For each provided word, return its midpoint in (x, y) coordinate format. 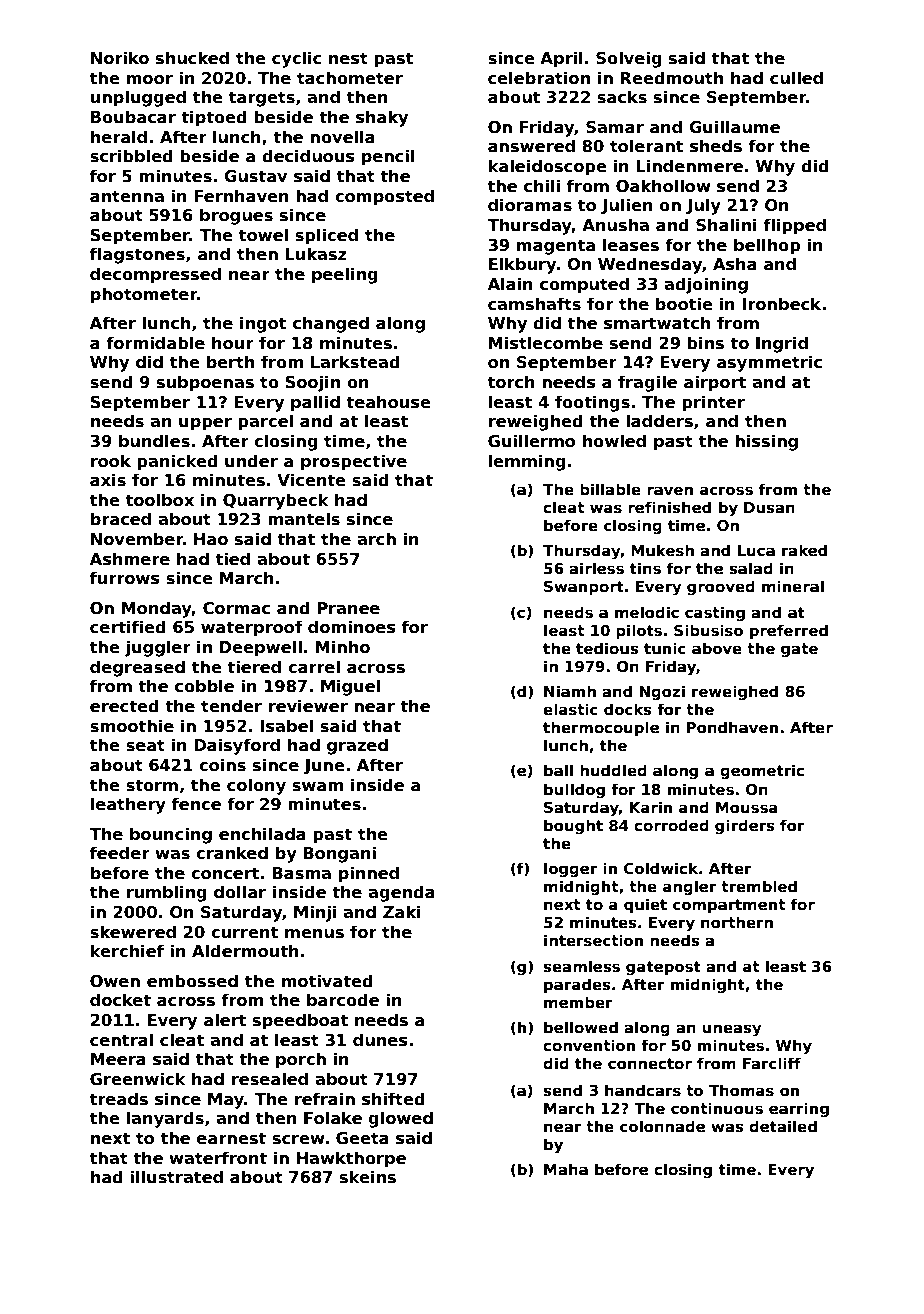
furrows (125, 578)
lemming (527, 462)
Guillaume (734, 127)
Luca (756, 550)
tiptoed (214, 118)
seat (145, 745)
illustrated (176, 1177)
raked (804, 550)
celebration (539, 78)
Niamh (570, 691)
